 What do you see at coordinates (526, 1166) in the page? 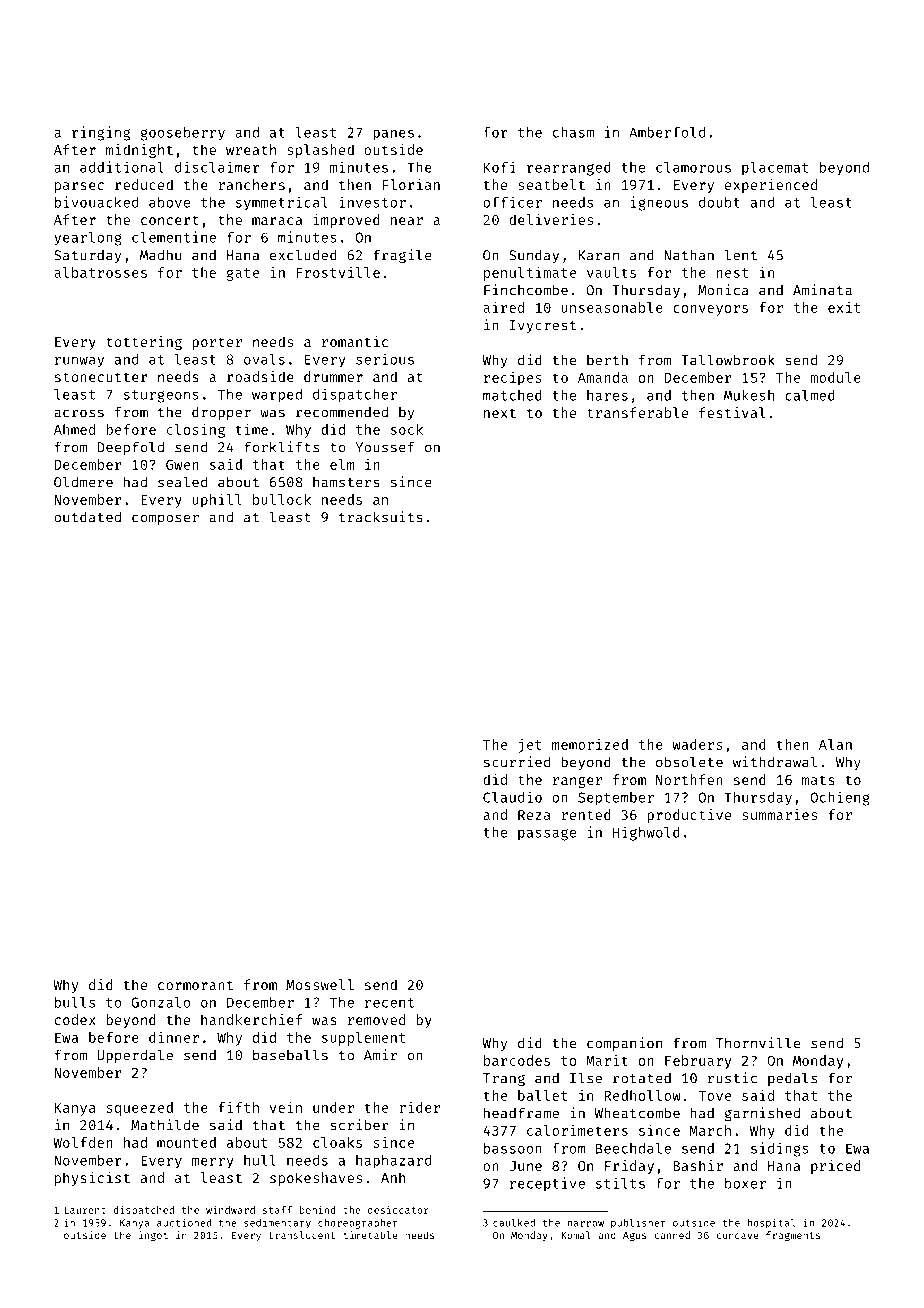
I see `June` at bounding box center [526, 1166].
